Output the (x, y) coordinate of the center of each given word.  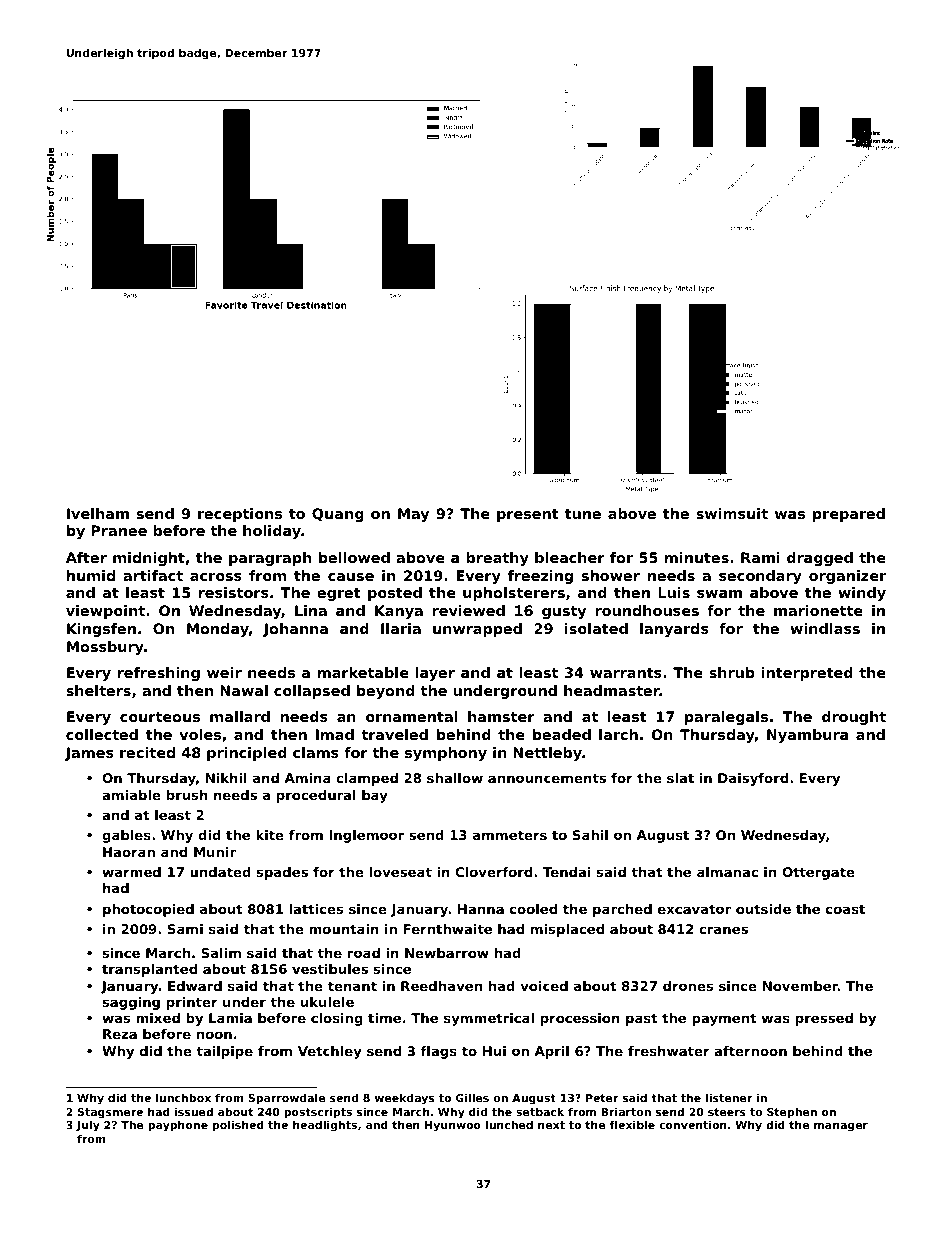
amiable (131, 795)
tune (583, 514)
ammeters (510, 835)
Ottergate (818, 873)
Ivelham (98, 513)
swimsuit (732, 513)
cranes (723, 930)
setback (540, 1111)
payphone (178, 1126)
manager (841, 1127)
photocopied (148, 910)
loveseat (400, 872)
